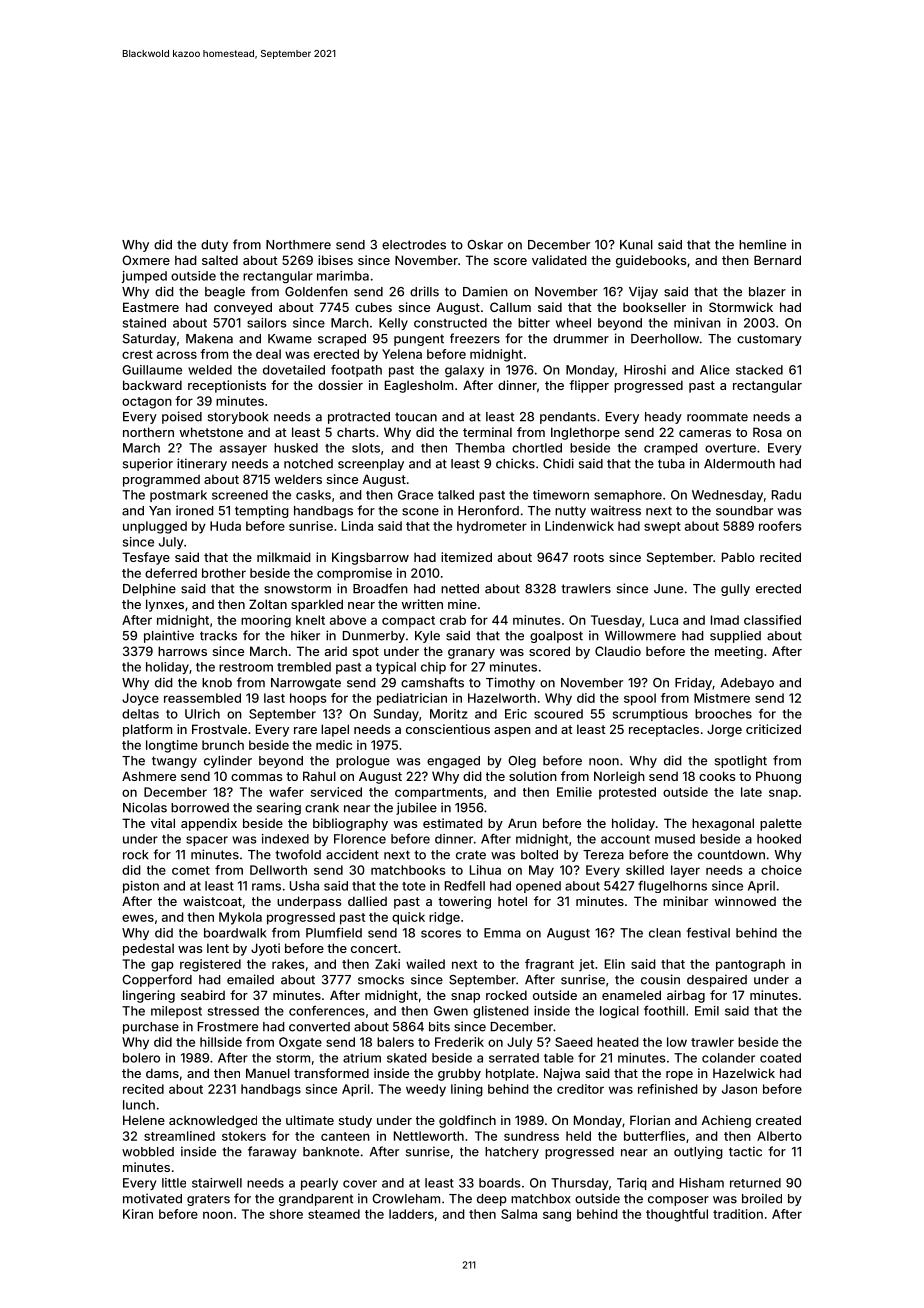 This page has width=924, height=1308. I want to click on Saturday, so click(149, 340).
